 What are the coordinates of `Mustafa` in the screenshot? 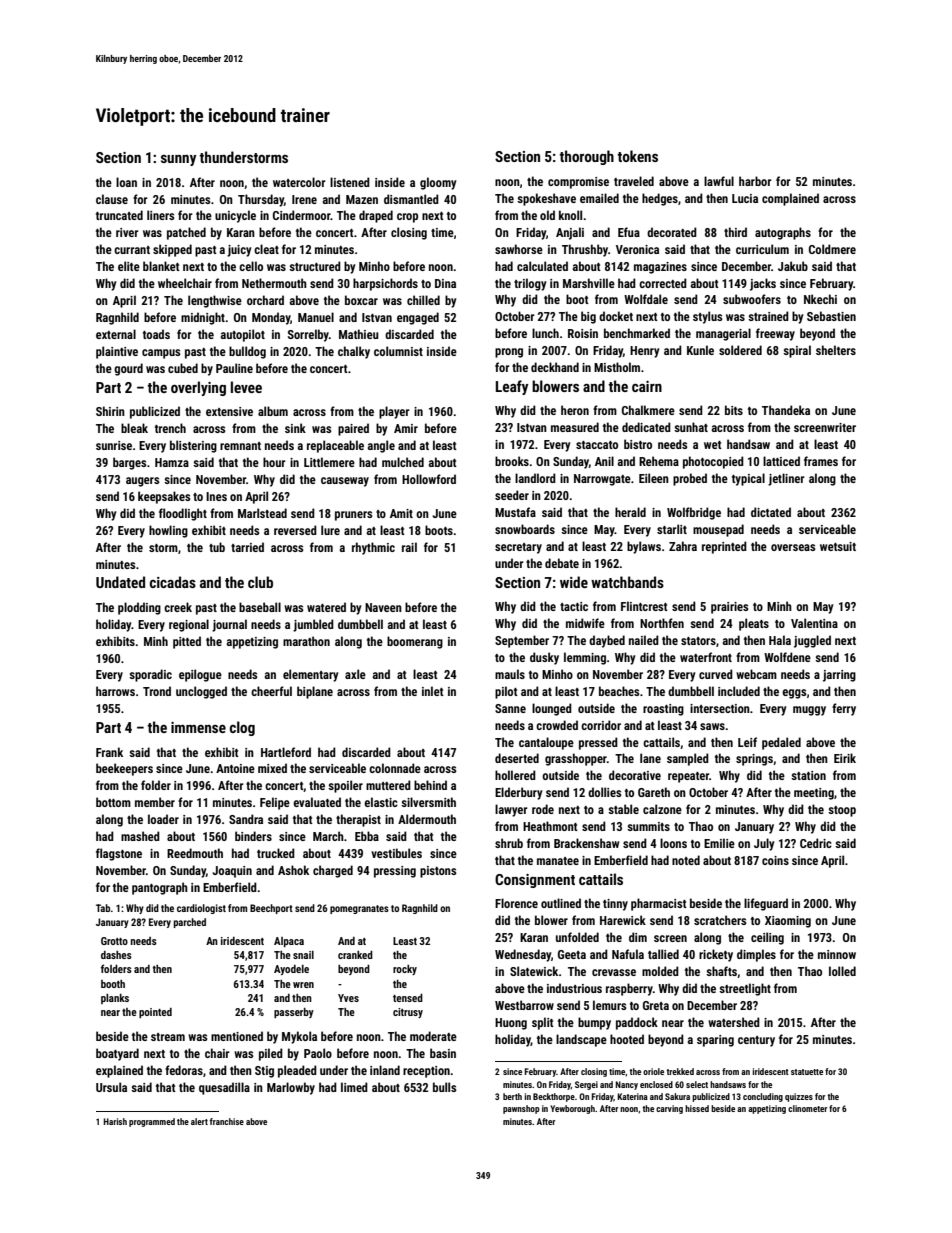 It's located at (515, 512).
